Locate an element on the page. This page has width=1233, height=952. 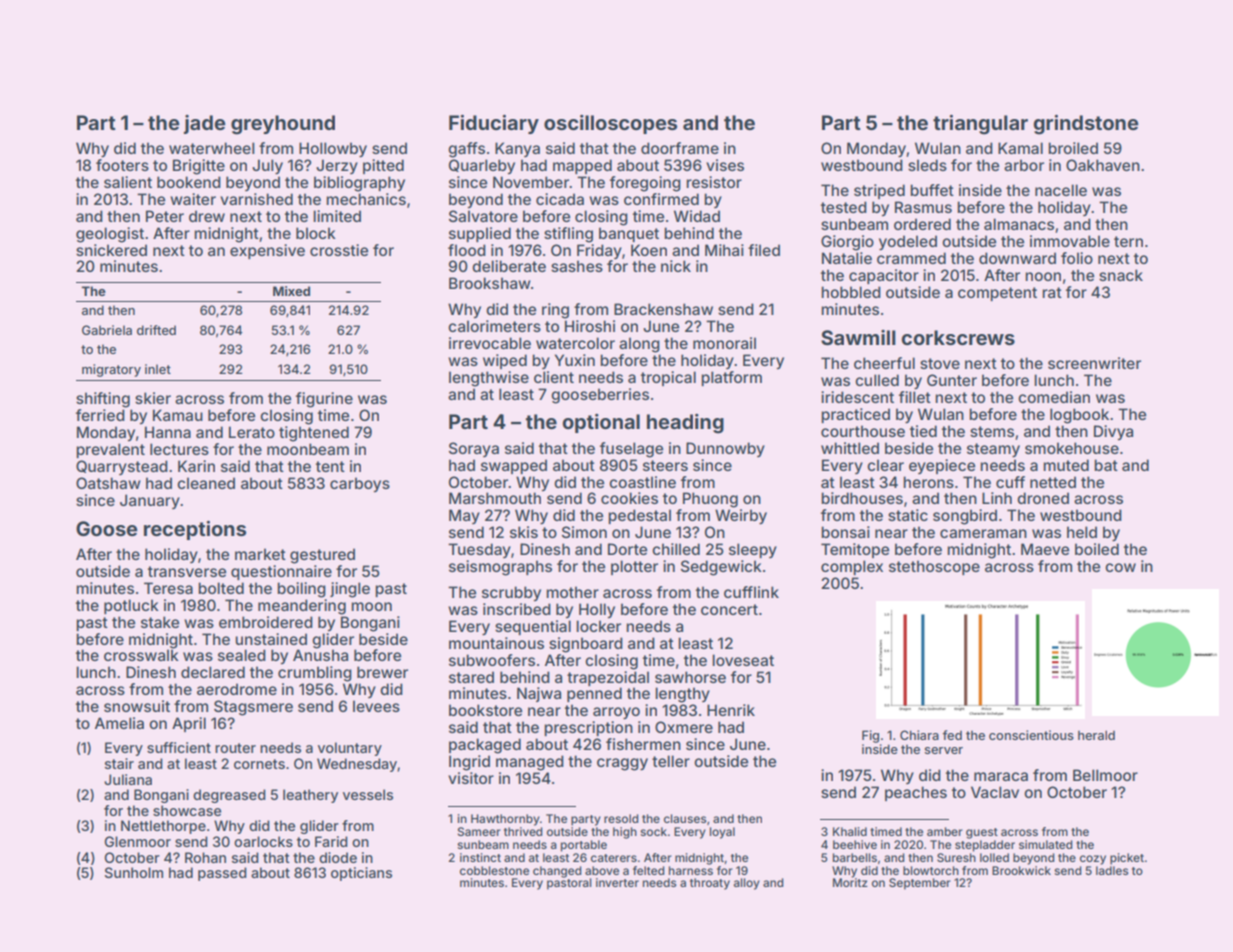
diode is located at coordinates (338, 857).
